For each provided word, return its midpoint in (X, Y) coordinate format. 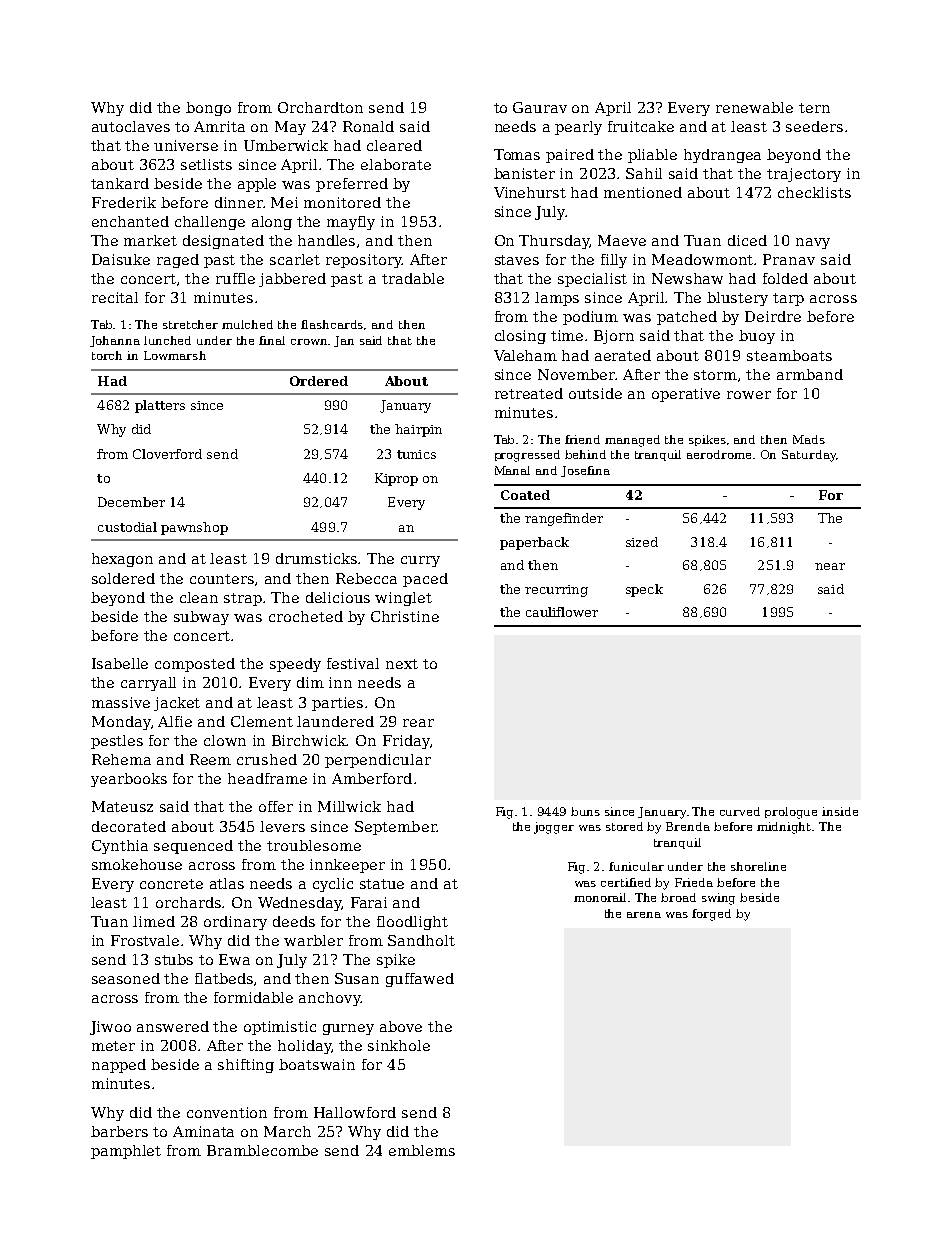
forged (711, 915)
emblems (422, 1150)
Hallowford (355, 1112)
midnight (784, 828)
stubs (174, 959)
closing (520, 337)
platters (160, 406)
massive (121, 702)
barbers (119, 1131)
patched (687, 318)
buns (585, 811)
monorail (600, 897)
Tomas (517, 154)
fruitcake (641, 126)
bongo (208, 109)
